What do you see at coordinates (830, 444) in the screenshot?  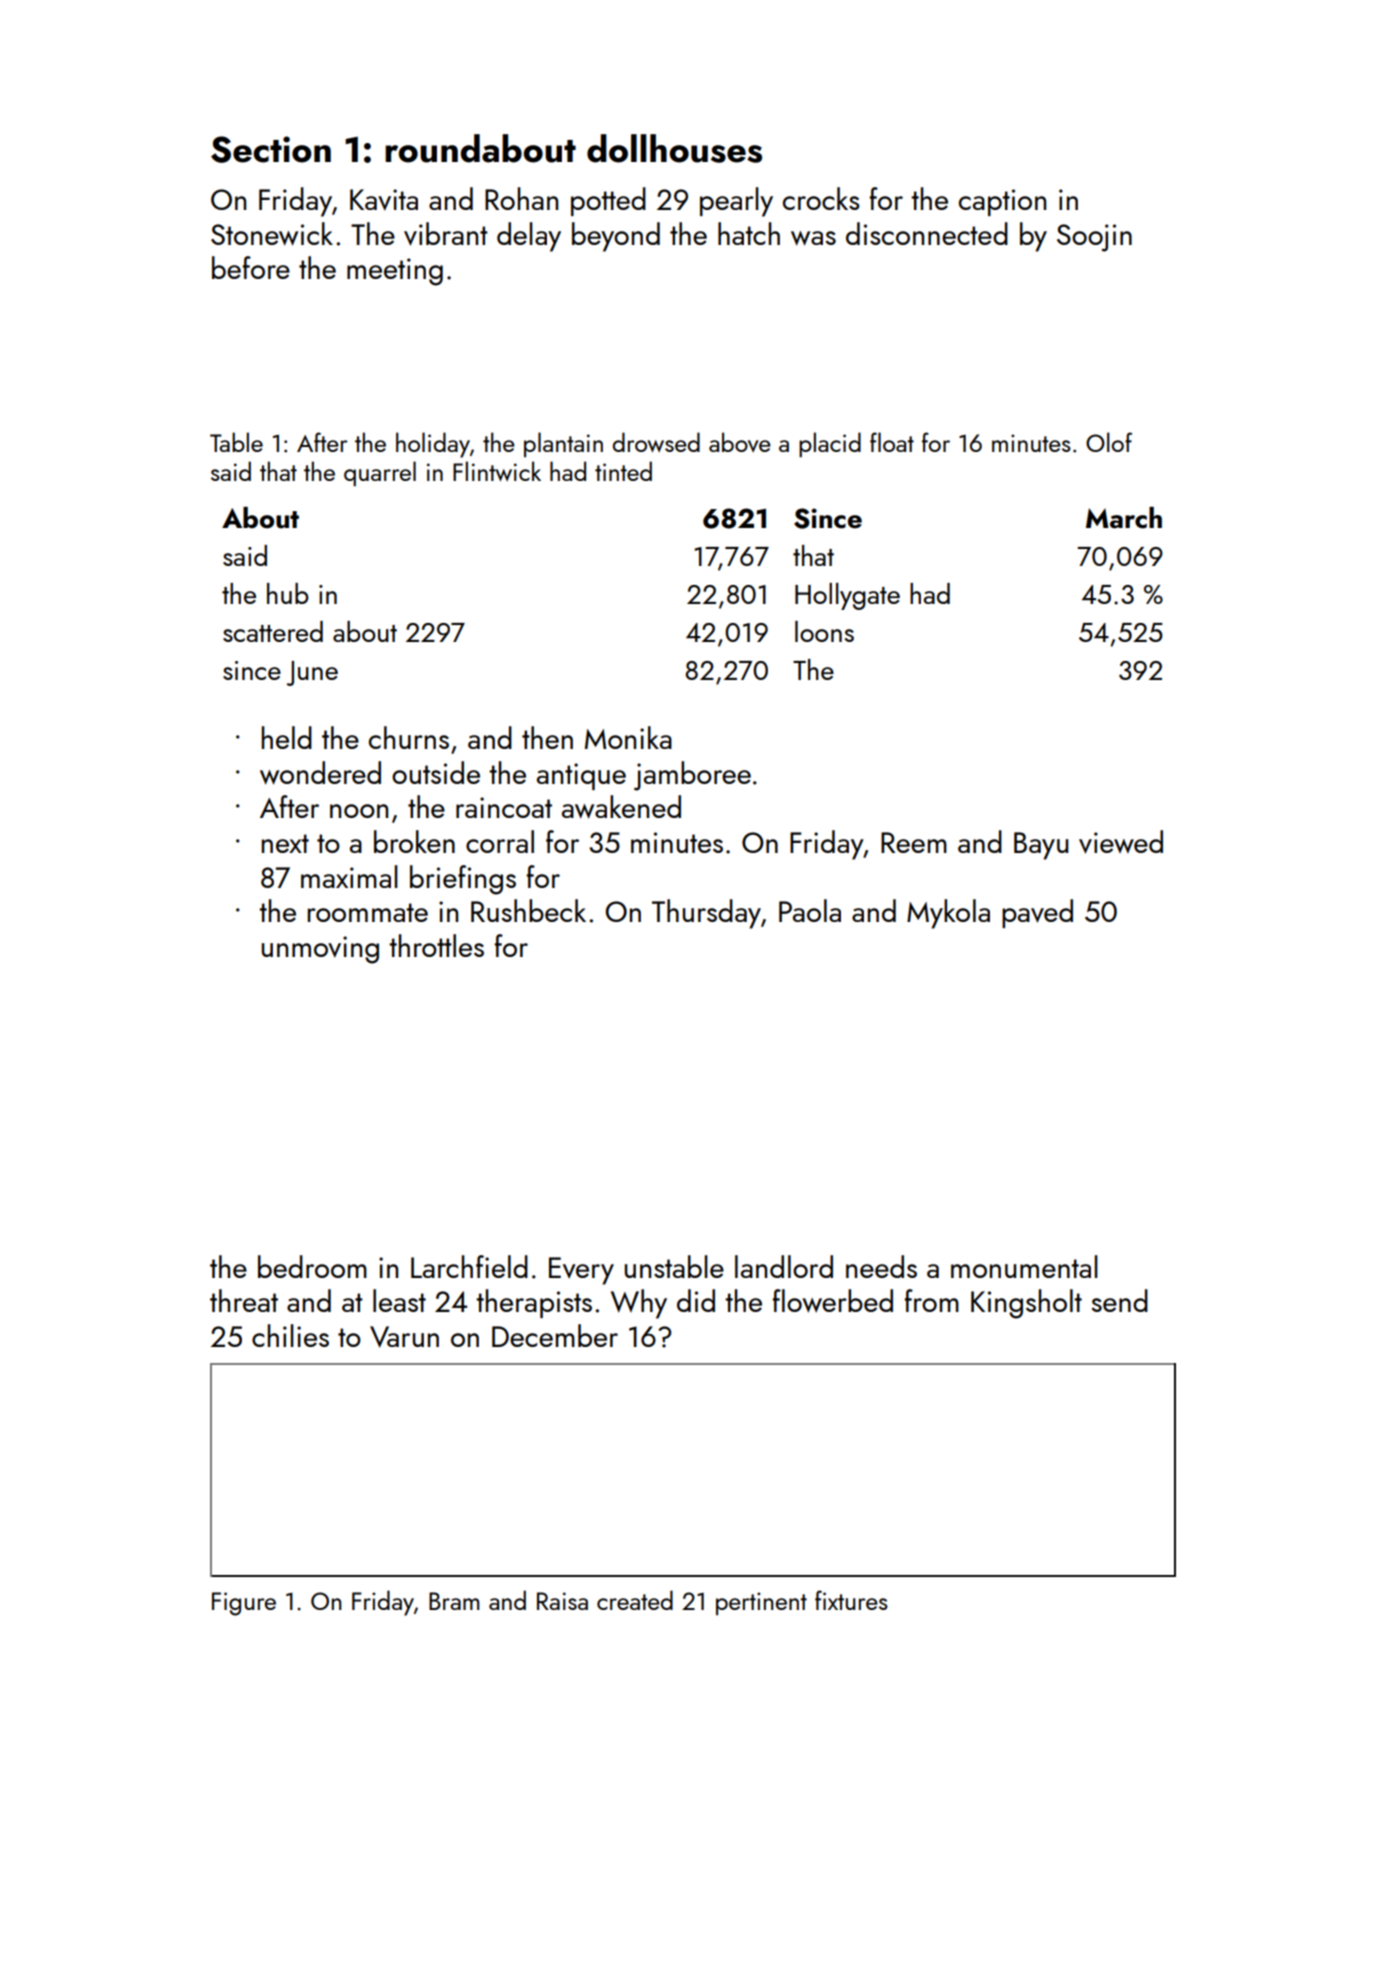 I see `placid` at bounding box center [830, 444].
